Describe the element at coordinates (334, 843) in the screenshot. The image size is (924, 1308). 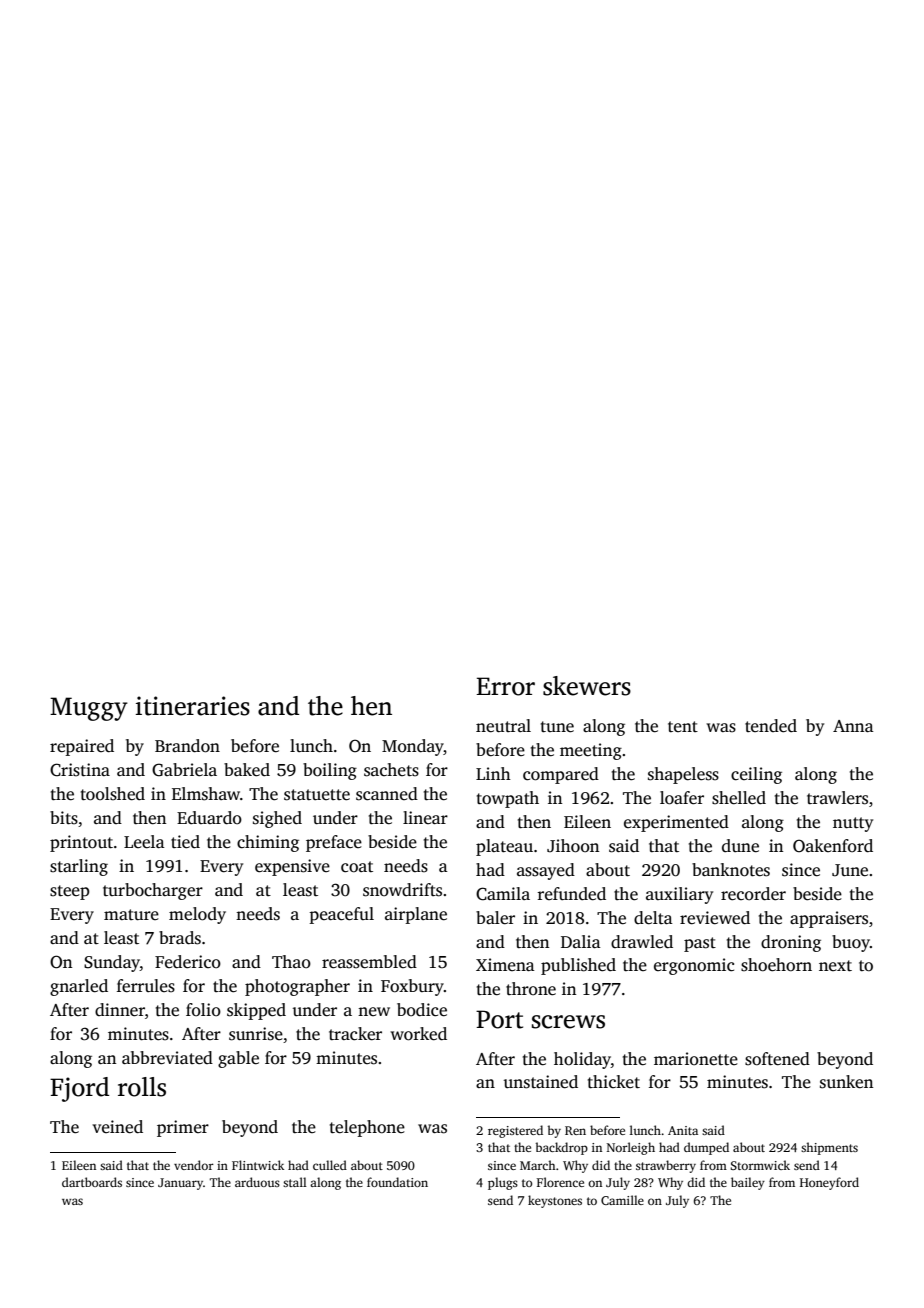
I see `preface` at that location.
